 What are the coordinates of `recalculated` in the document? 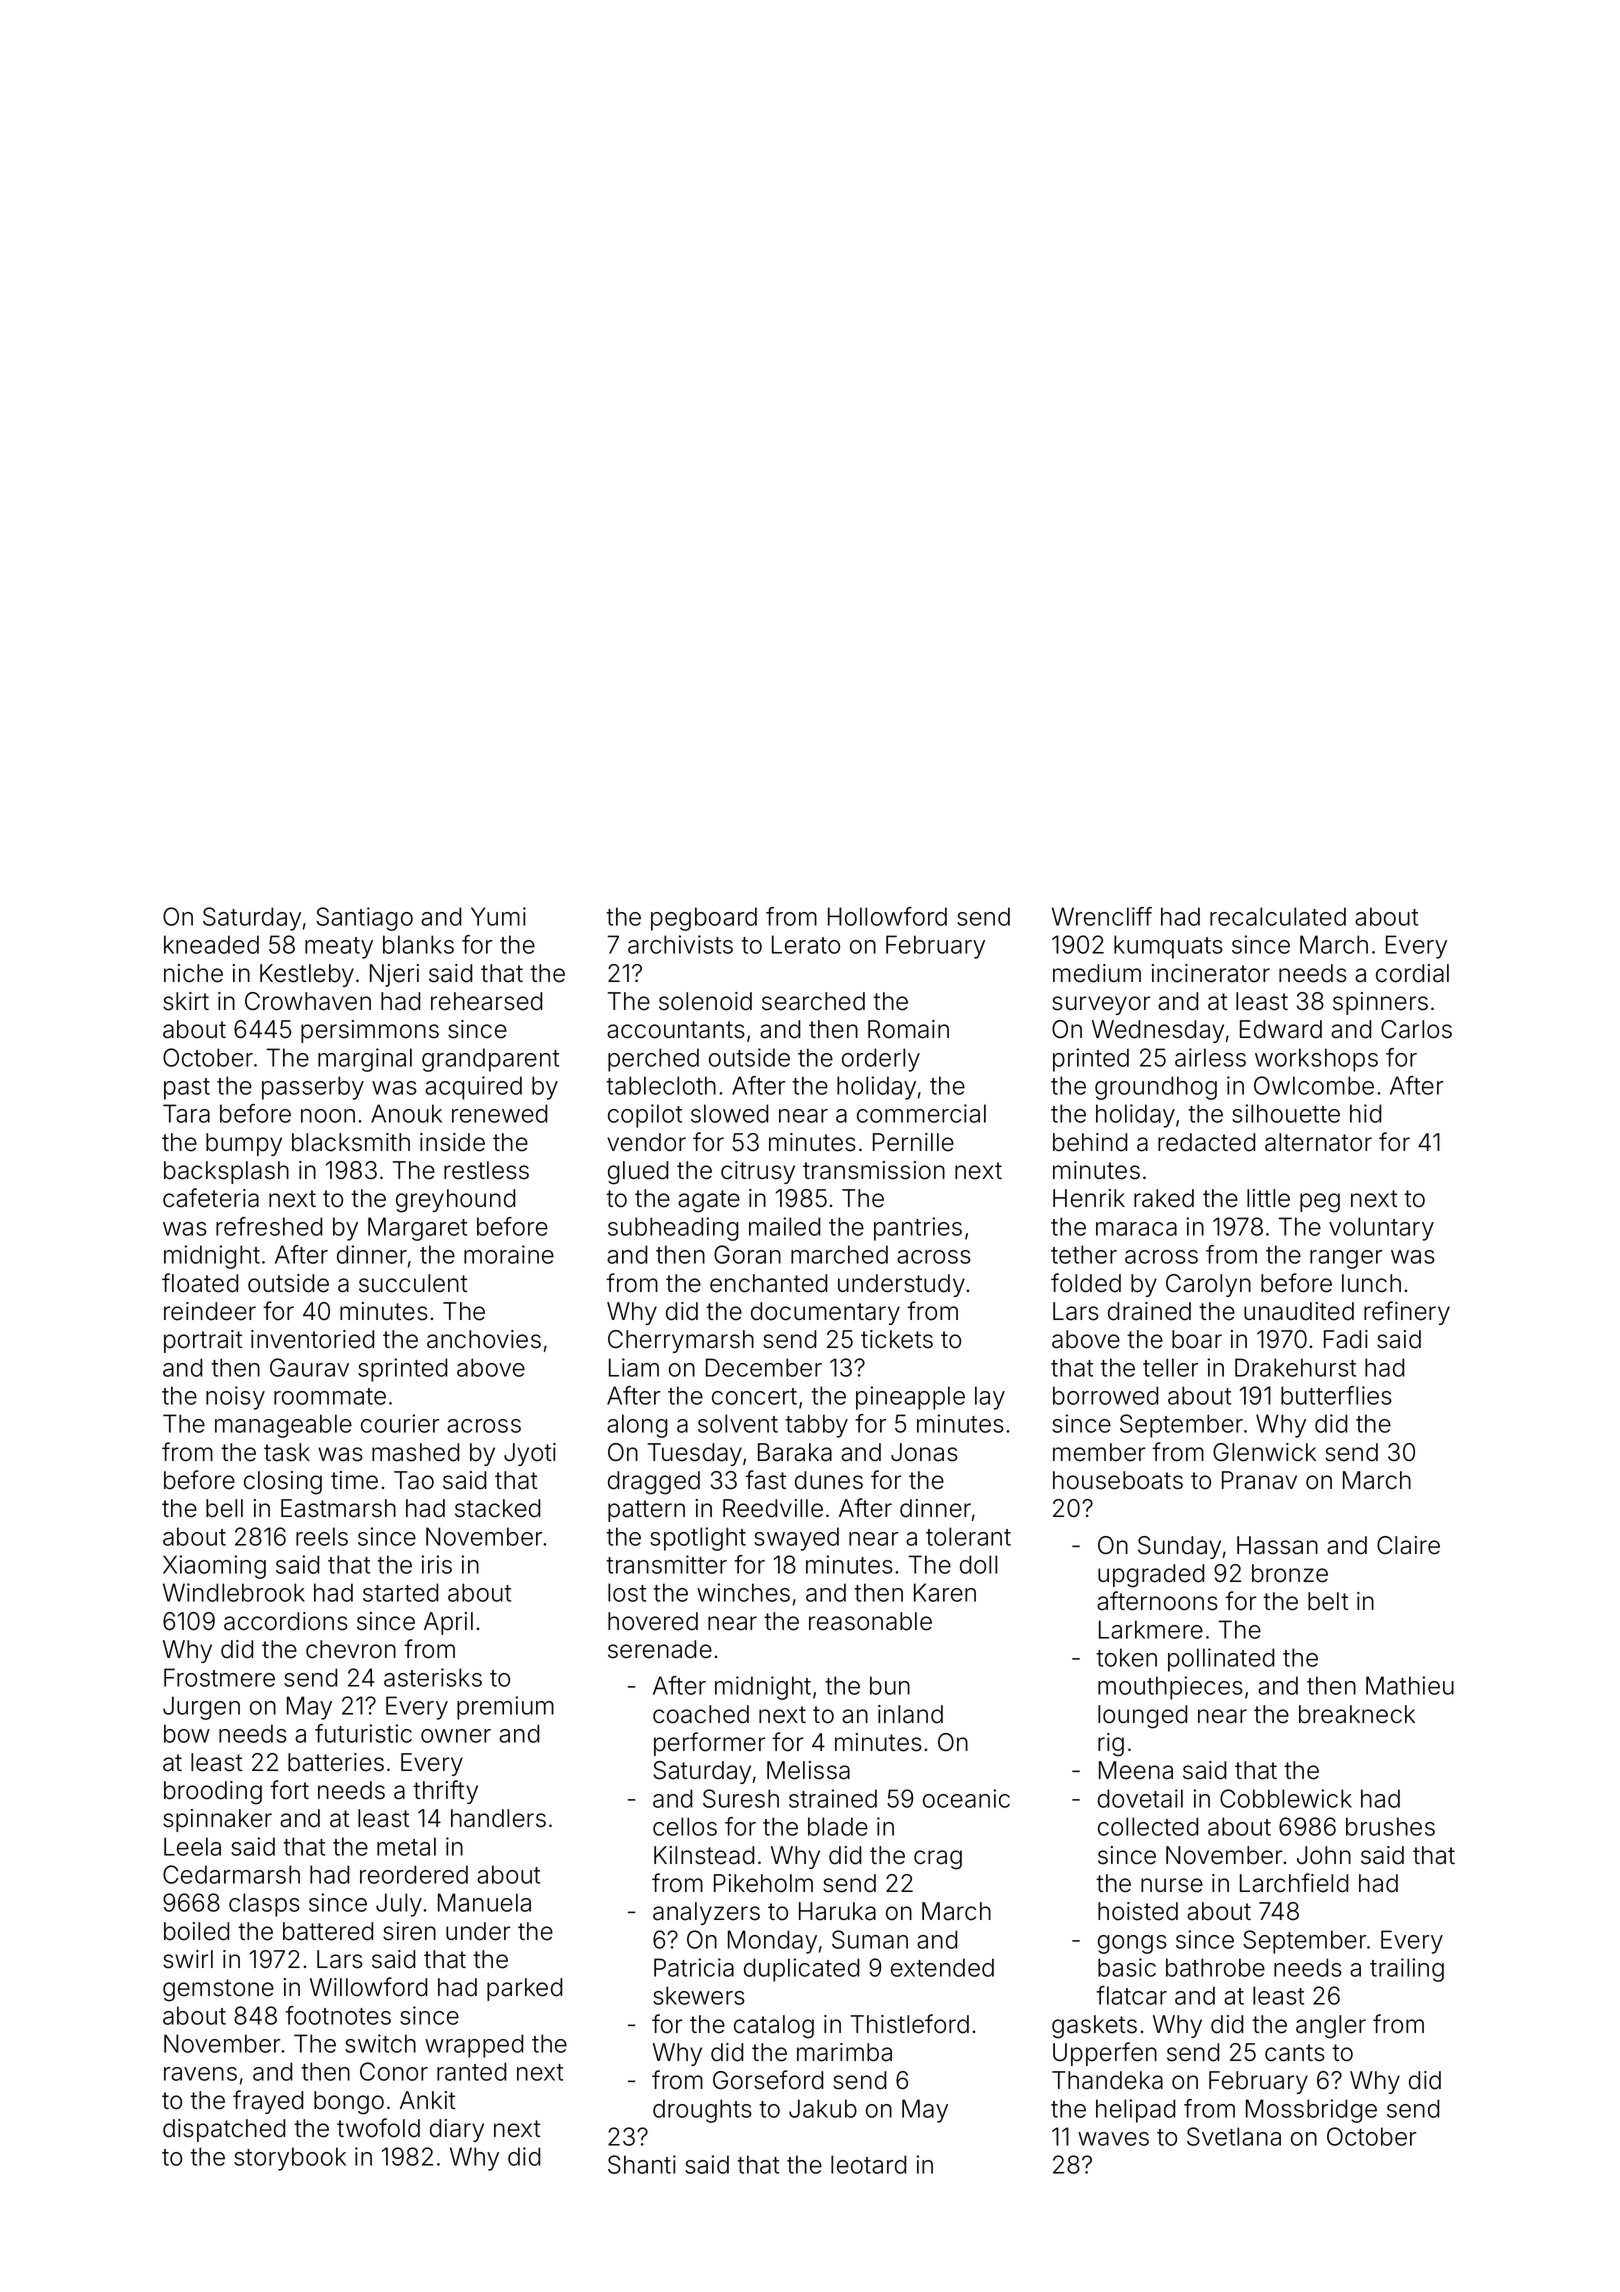 It's located at (1278, 916).
